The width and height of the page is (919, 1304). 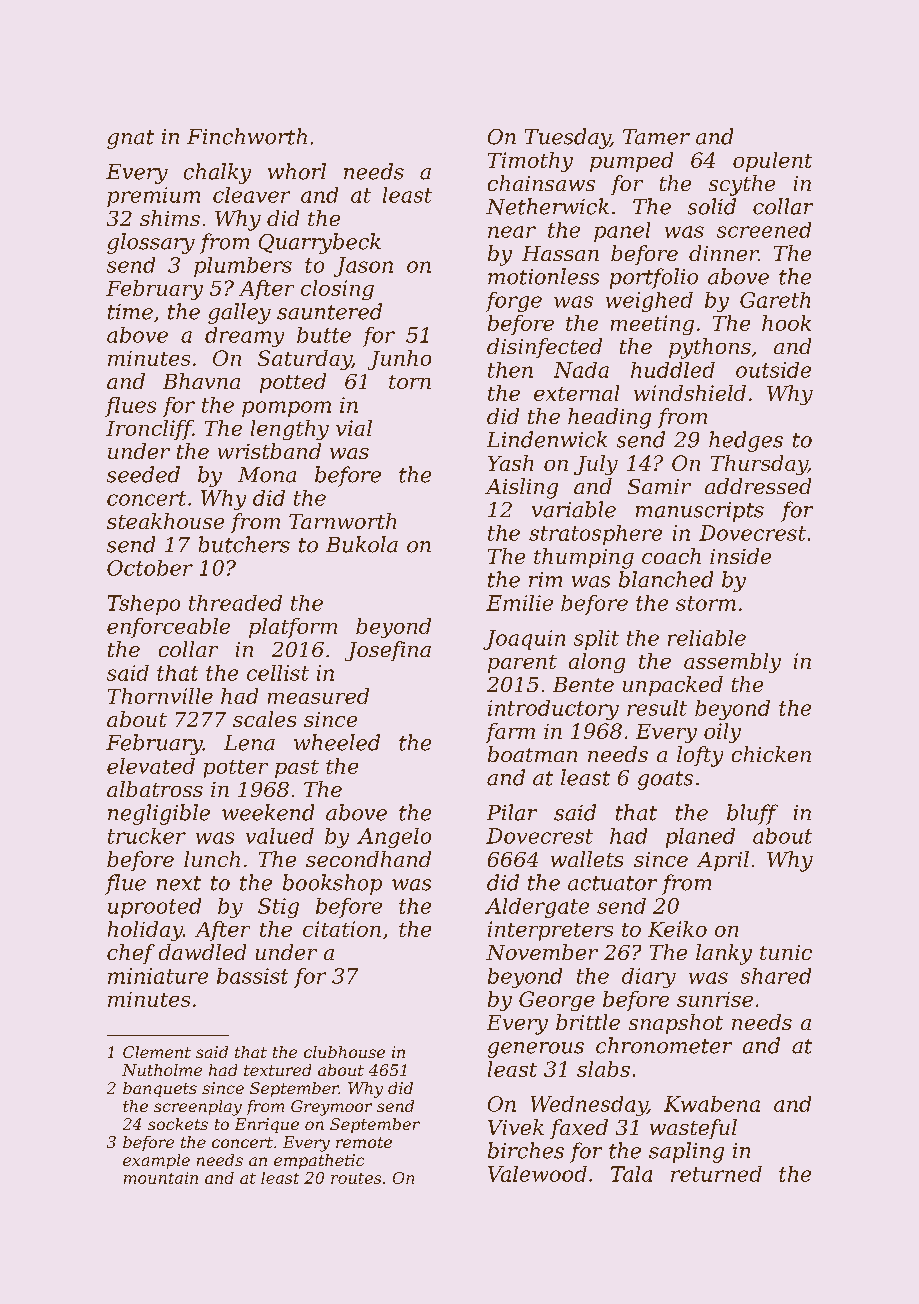 I want to click on trucker, so click(x=147, y=836).
